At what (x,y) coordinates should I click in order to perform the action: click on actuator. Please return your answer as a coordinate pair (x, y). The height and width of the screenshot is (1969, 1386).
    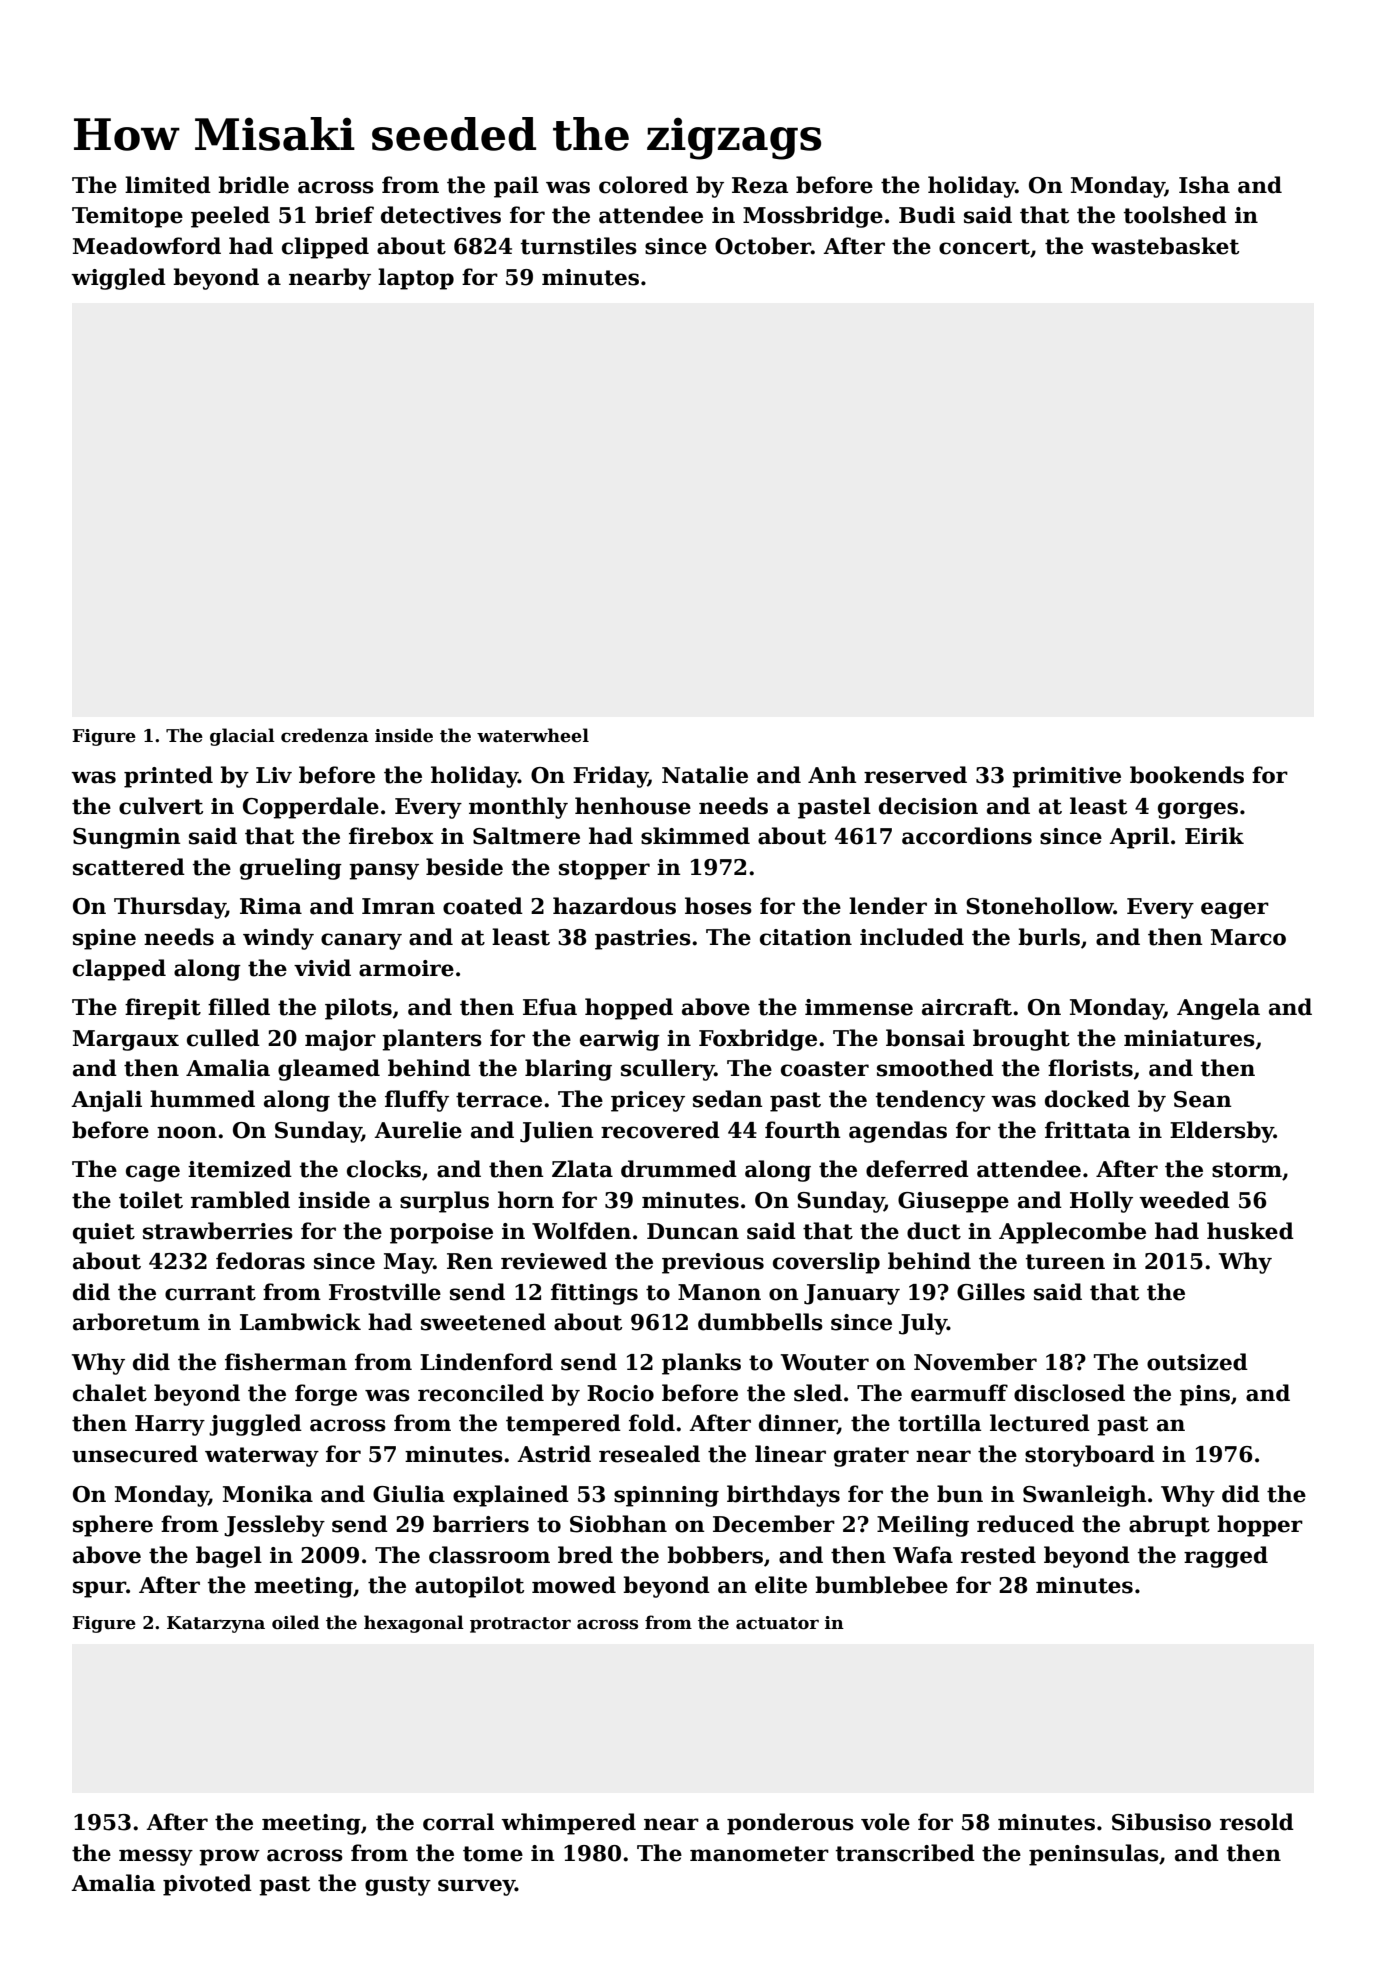
    Looking at the image, I should click on (777, 1623).
